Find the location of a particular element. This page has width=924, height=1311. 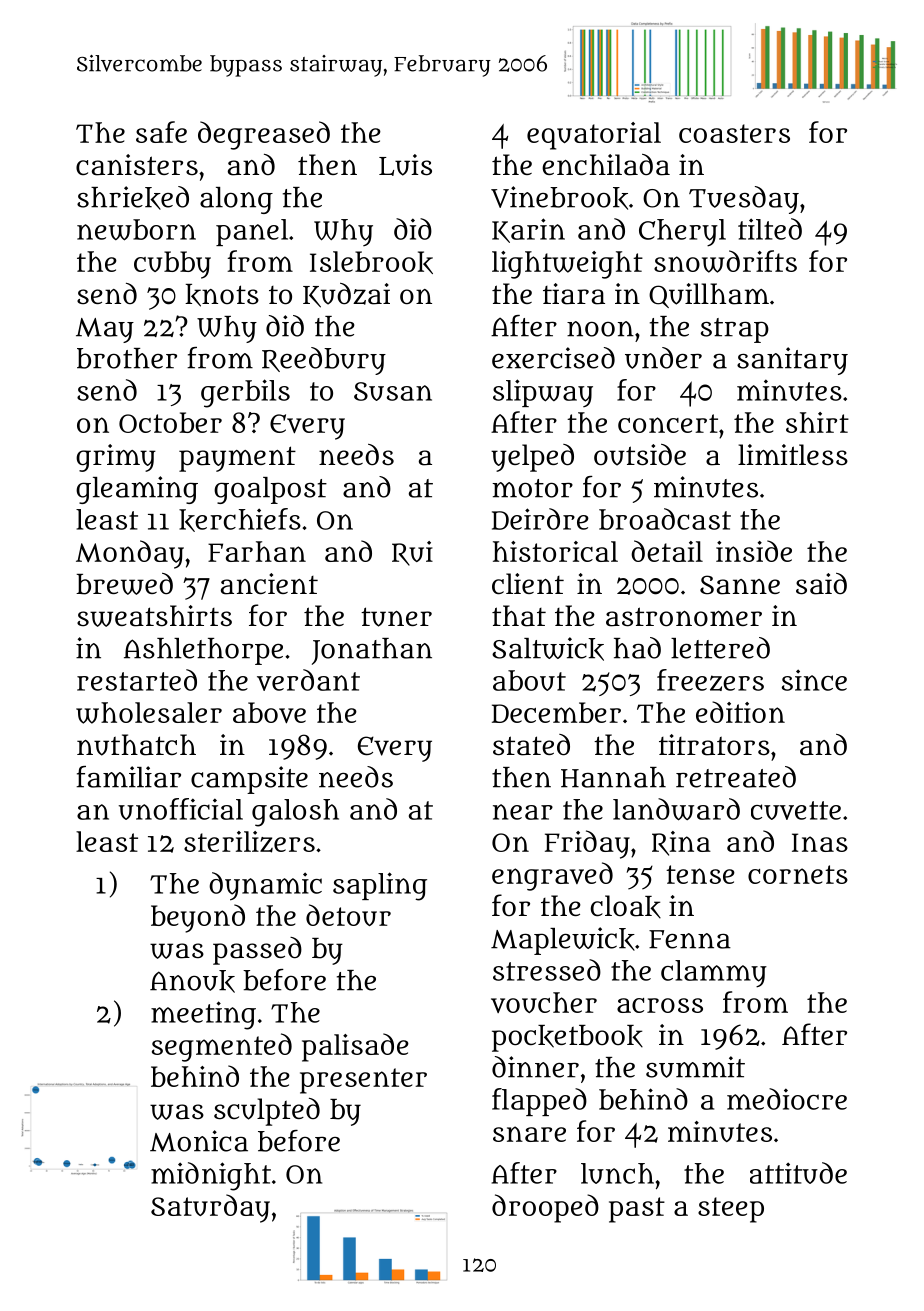

midnight is located at coordinates (211, 1176).
